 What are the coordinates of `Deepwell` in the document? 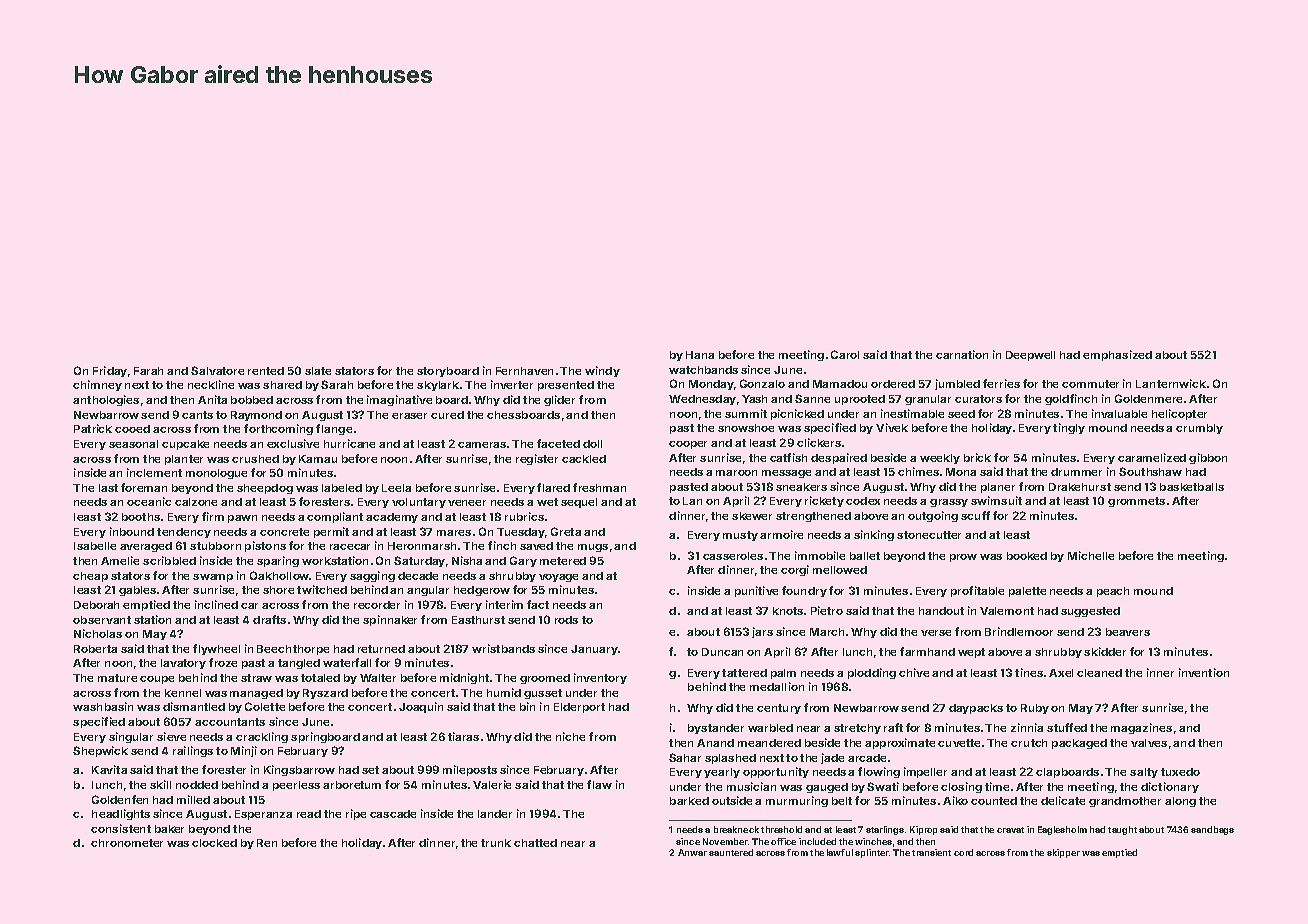 It's located at (1030, 356).
